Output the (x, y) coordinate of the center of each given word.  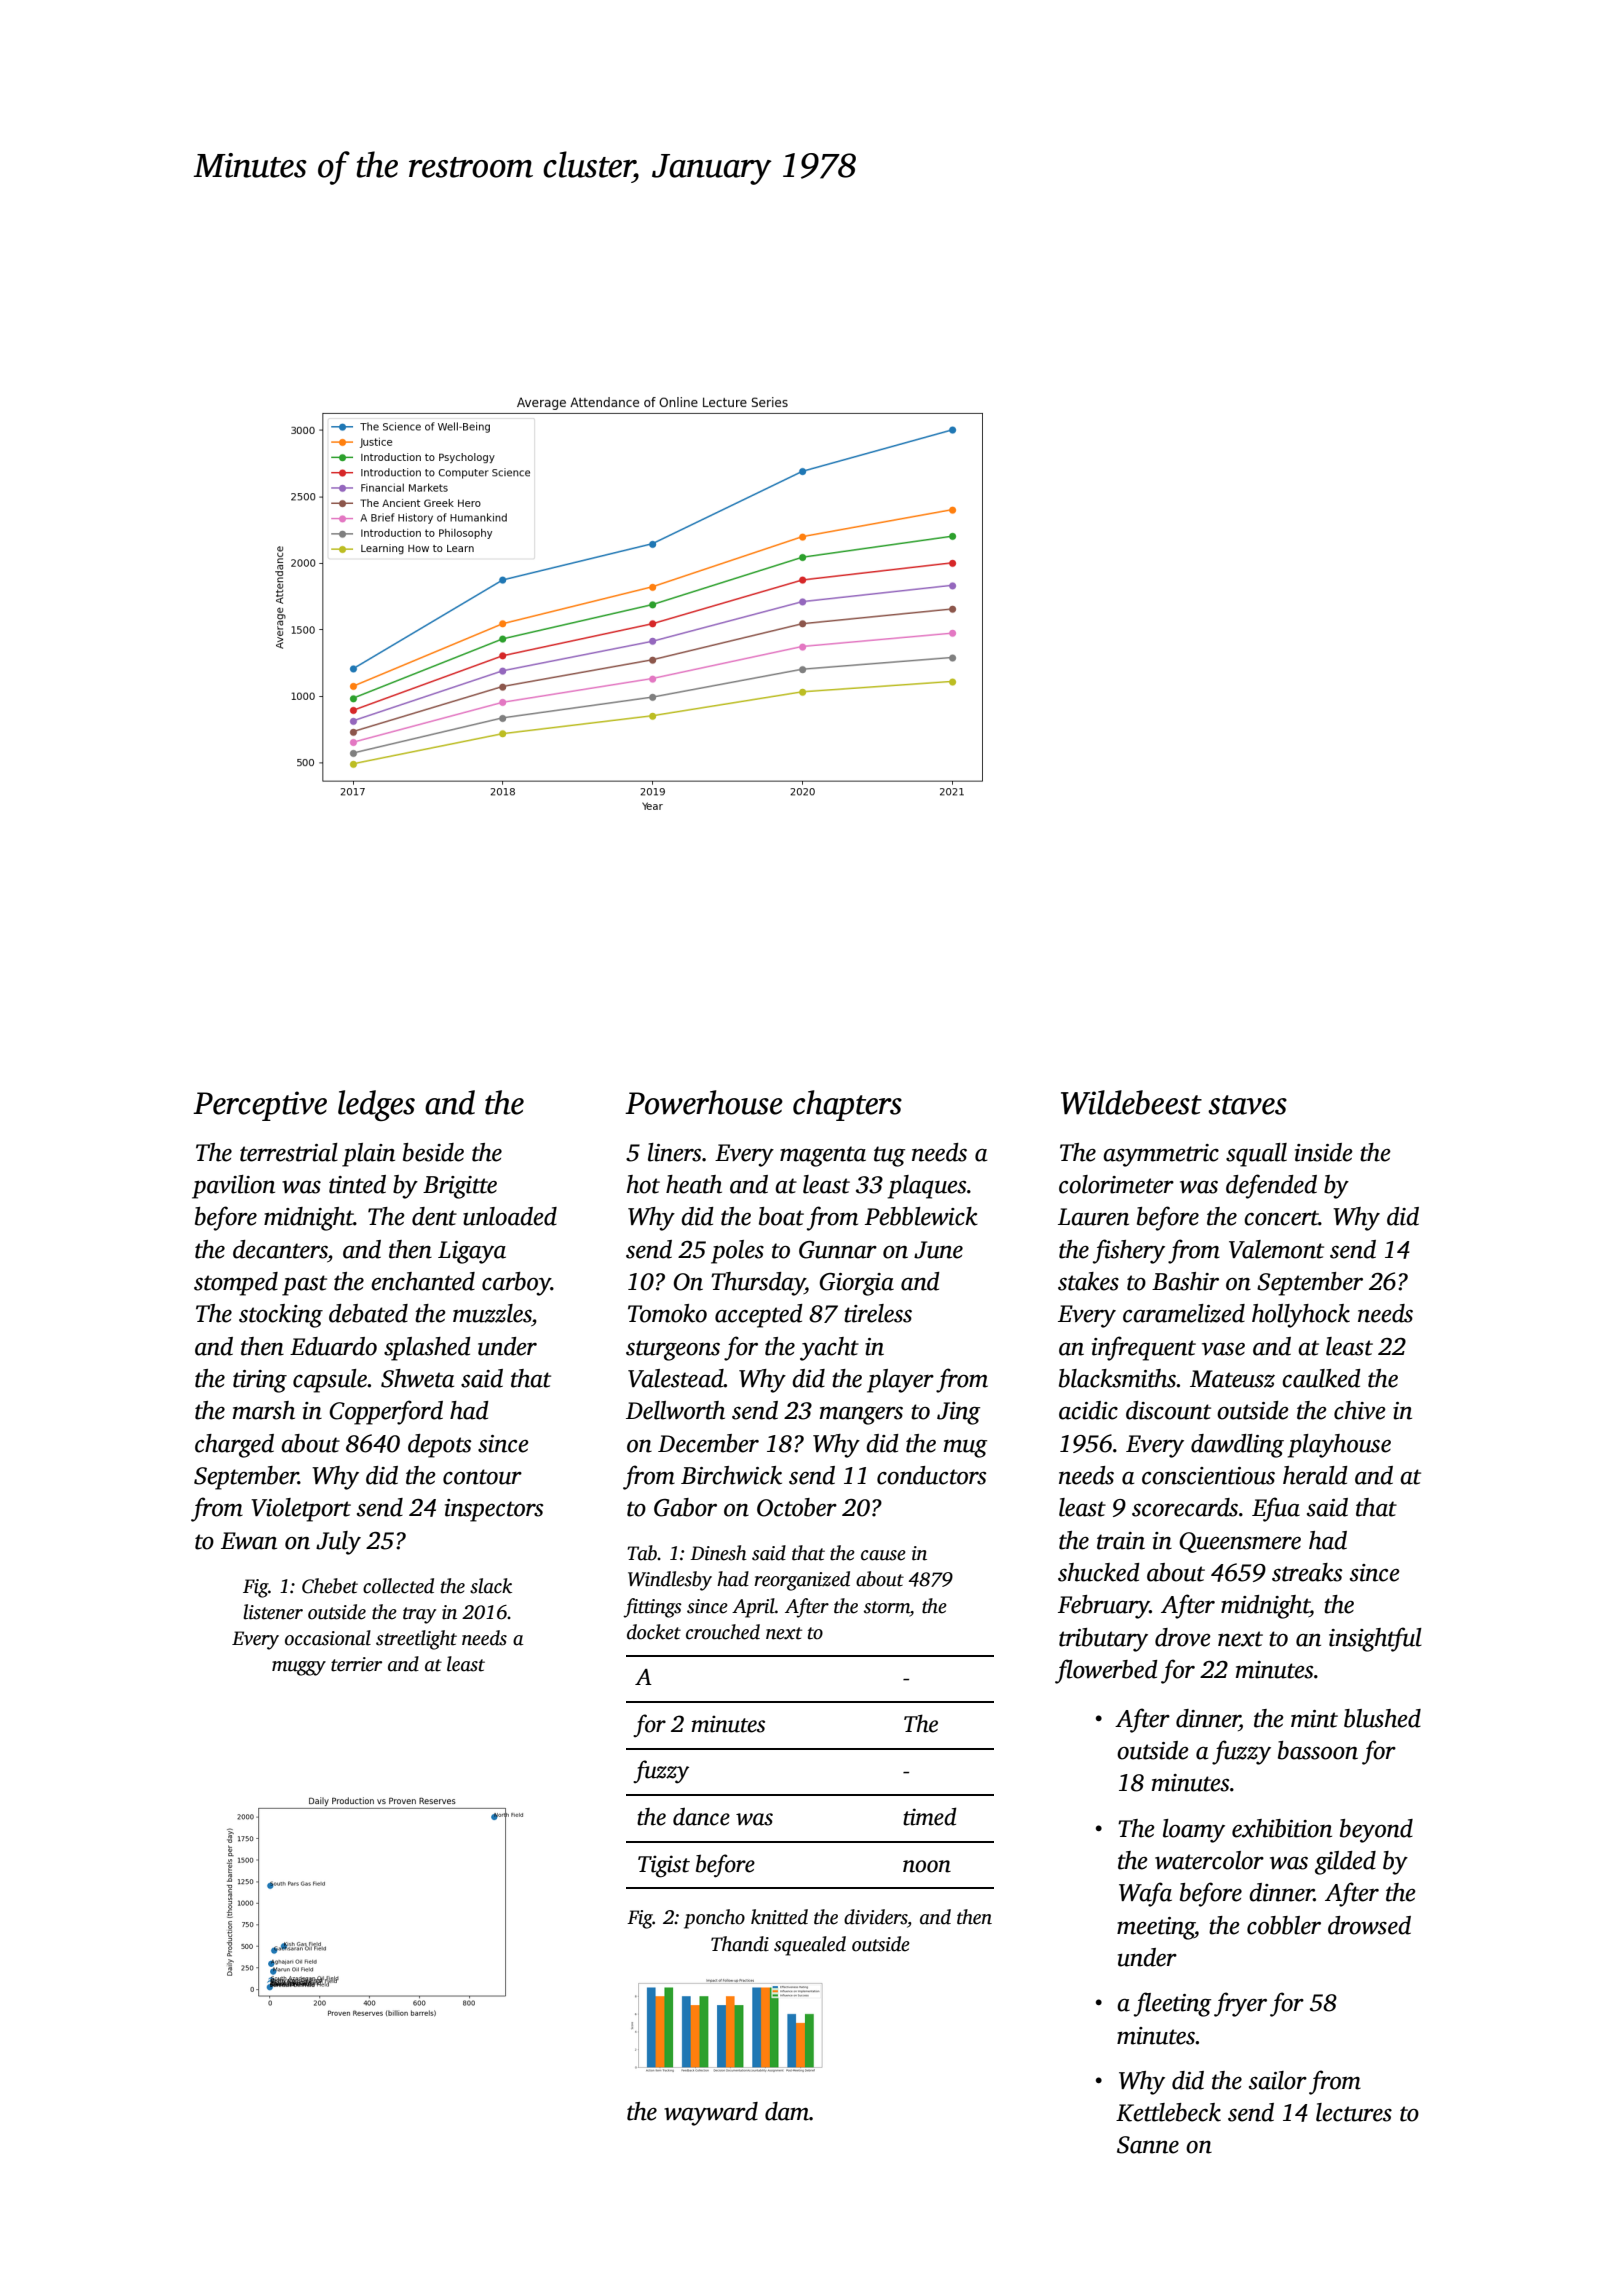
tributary (1103, 1640)
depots (440, 1446)
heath (694, 1184)
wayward (711, 2114)
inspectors (494, 1510)
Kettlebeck (1168, 2112)
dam (787, 2111)
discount (1168, 1410)
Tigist (664, 1866)
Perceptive (260, 1106)
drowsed (1369, 1925)
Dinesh (718, 1553)
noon (927, 1866)
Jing (958, 1413)
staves (1247, 1105)
